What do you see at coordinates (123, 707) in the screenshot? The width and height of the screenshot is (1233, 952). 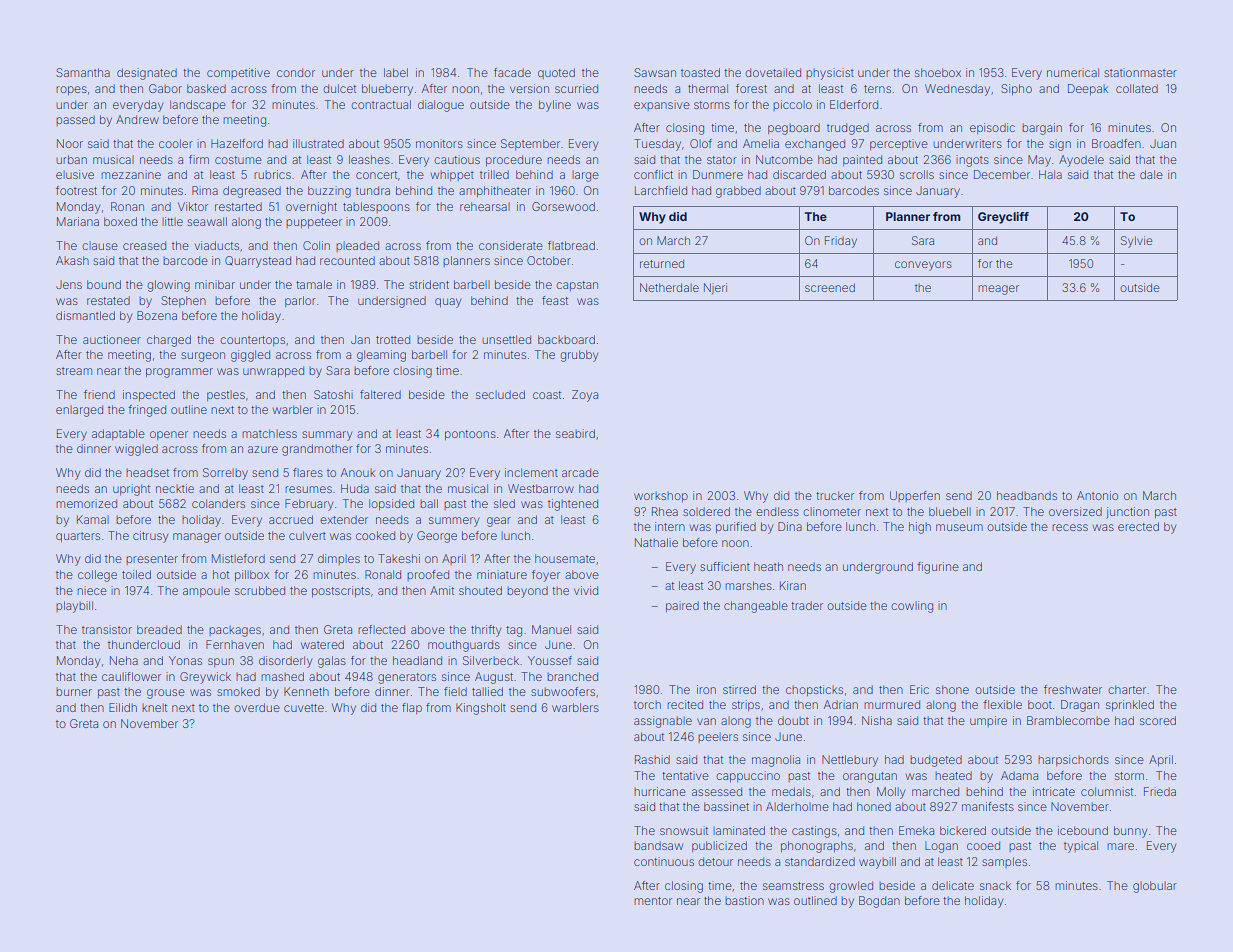 I see `Eilidh` at bounding box center [123, 707].
